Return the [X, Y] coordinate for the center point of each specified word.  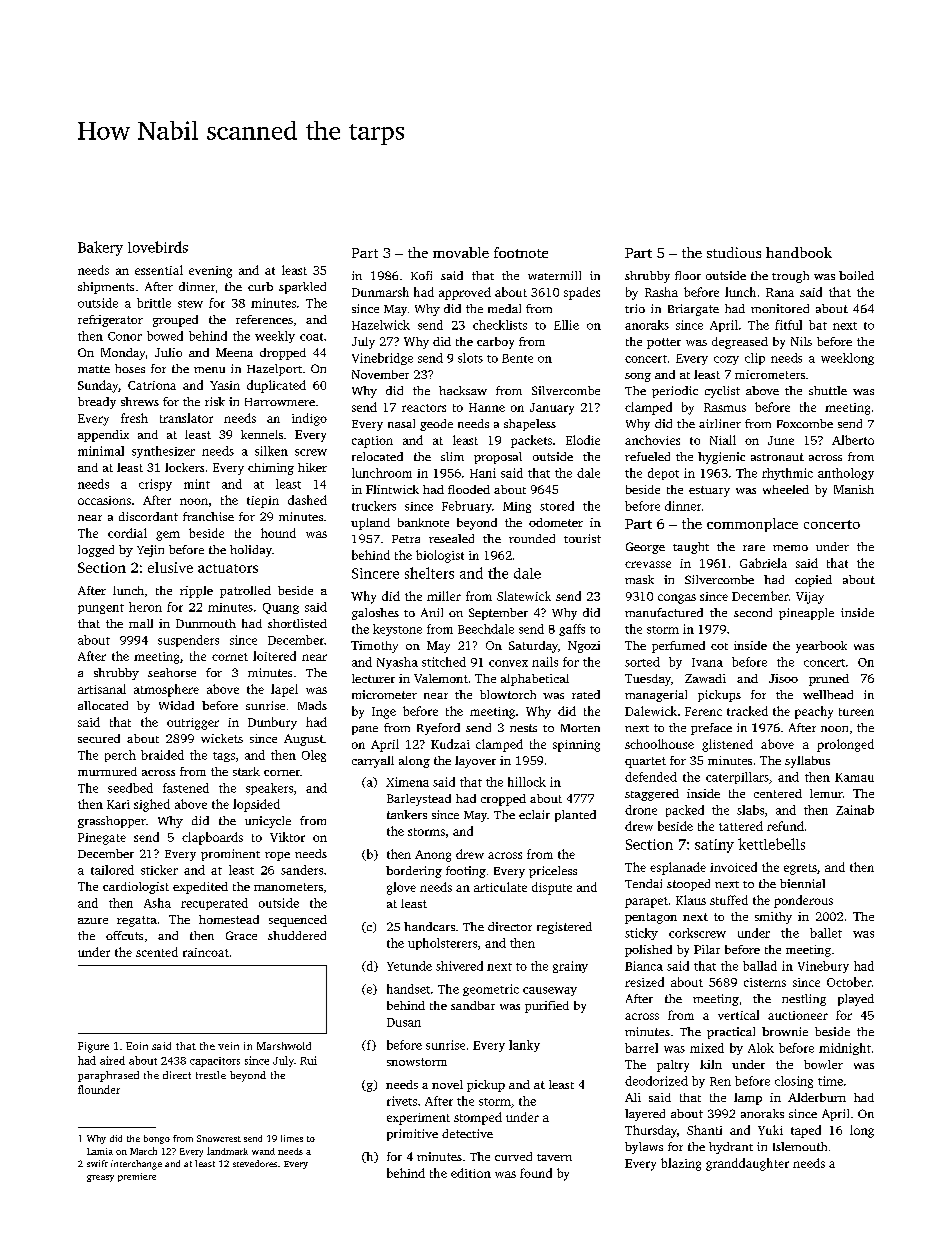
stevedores [255, 1163]
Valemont [441, 678]
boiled [856, 275]
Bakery [100, 248]
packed [685, 811]
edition [471, 1173]
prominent [230, 855]
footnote [521, 252]
